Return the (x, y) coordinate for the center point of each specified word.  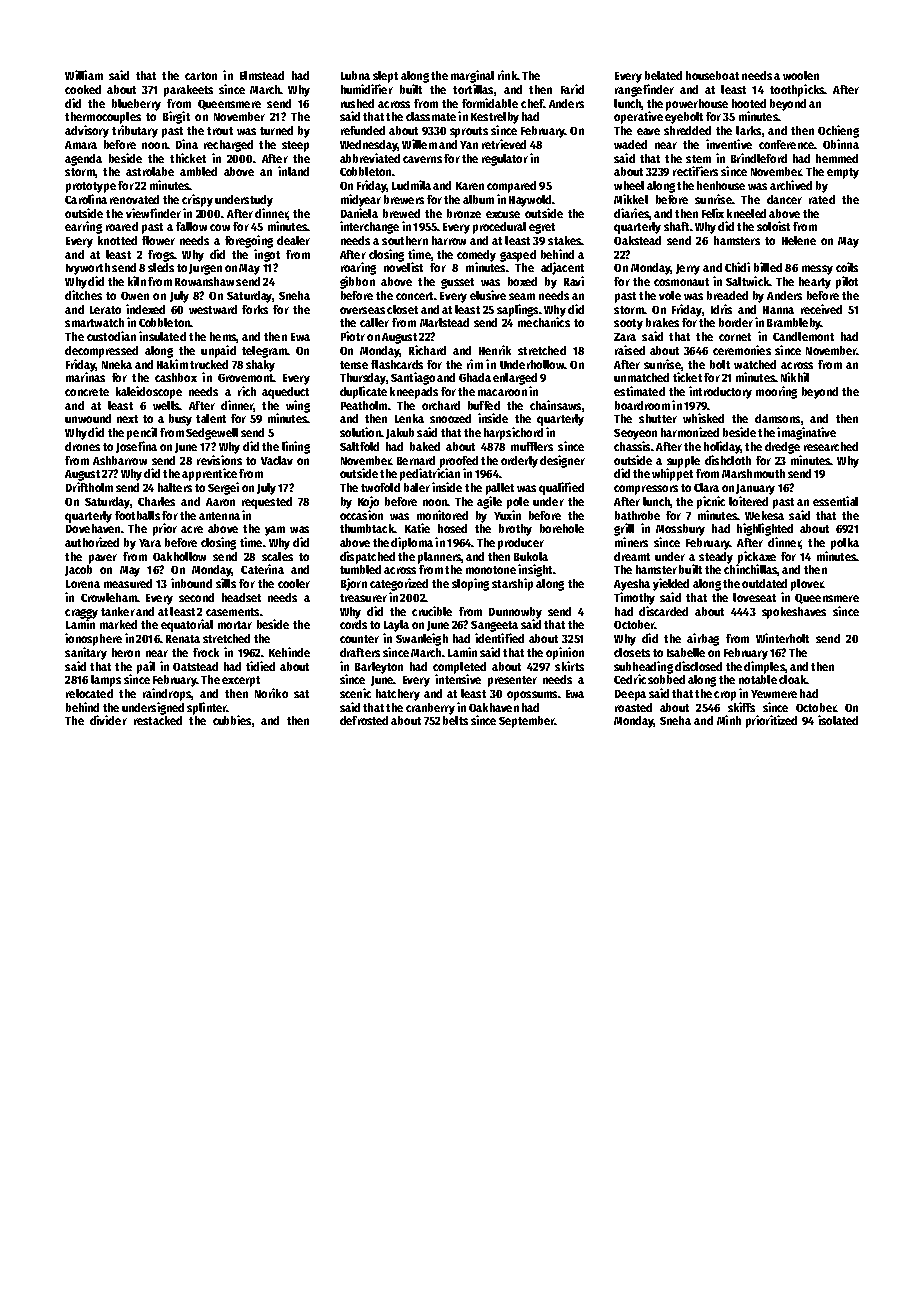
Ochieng (838, 131)
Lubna (355, 75)
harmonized (690, 432)
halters (175, 487)
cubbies (232, 720)
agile (489, 502)
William (84, 75)
